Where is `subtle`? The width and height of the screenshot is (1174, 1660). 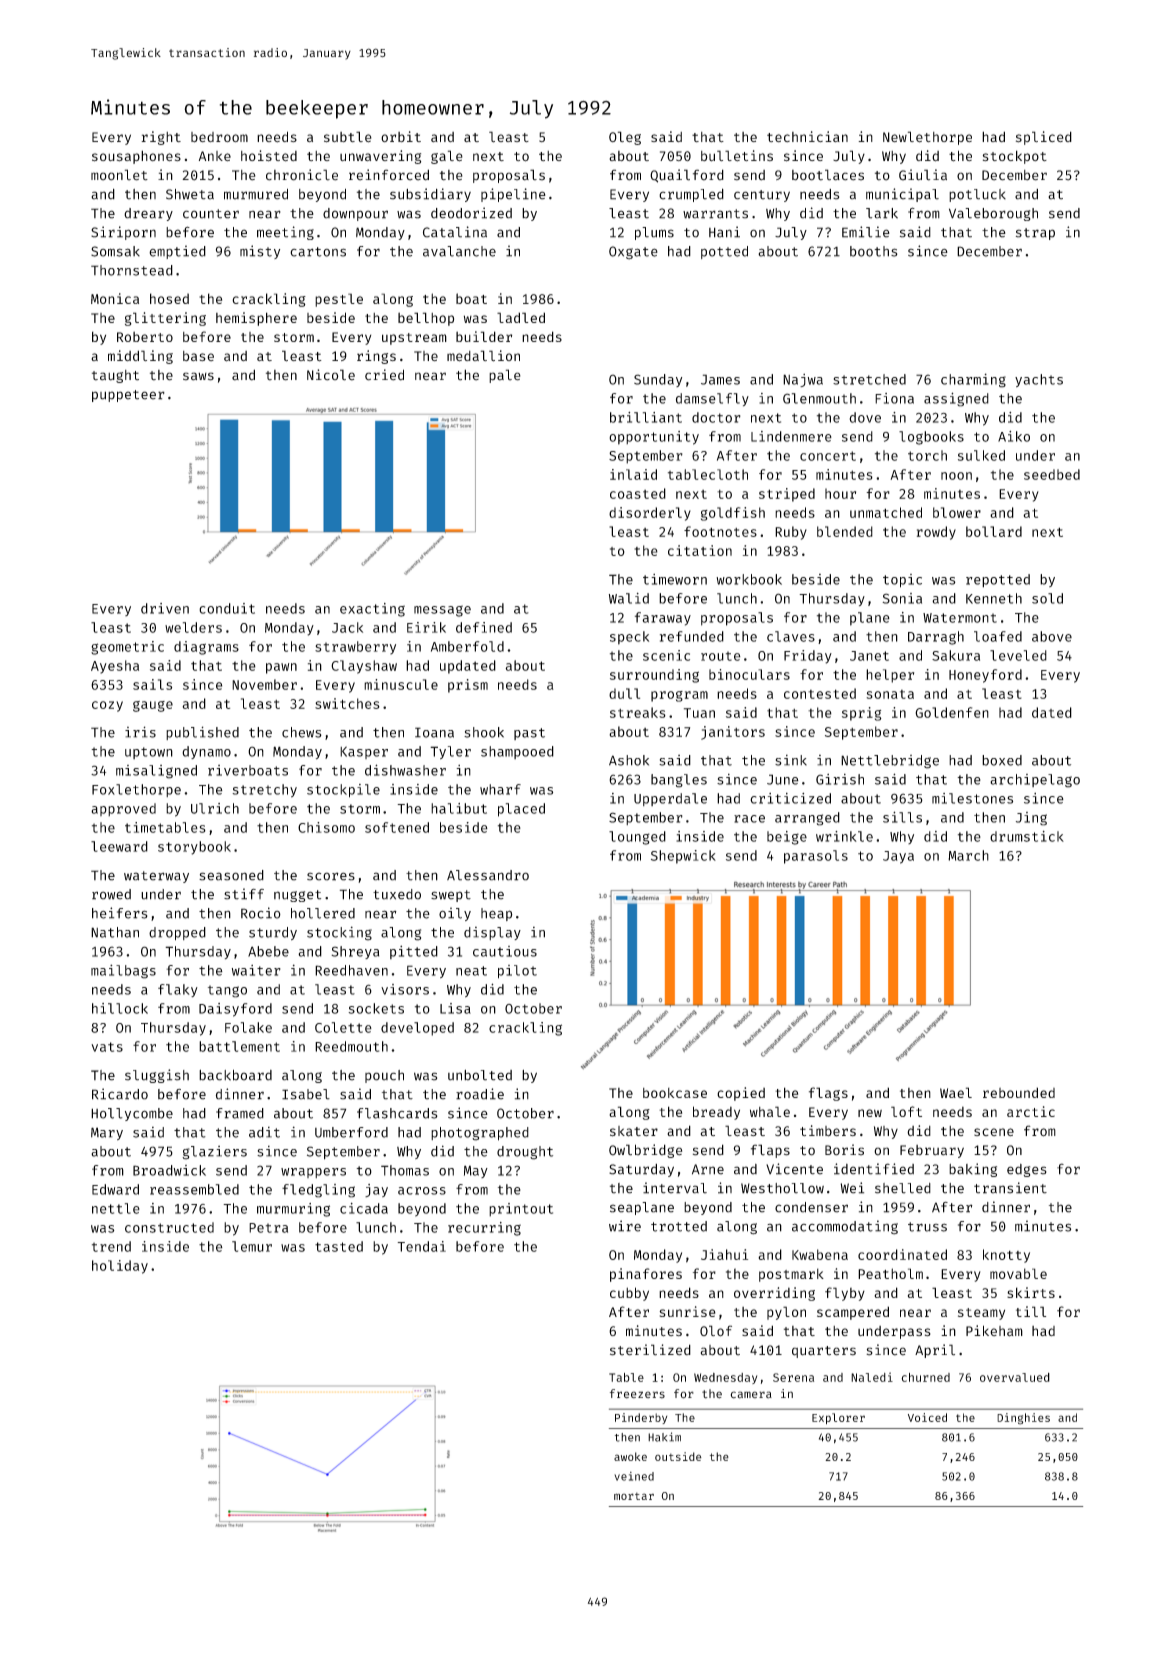
subtle is located at coordinates (348, 137).
